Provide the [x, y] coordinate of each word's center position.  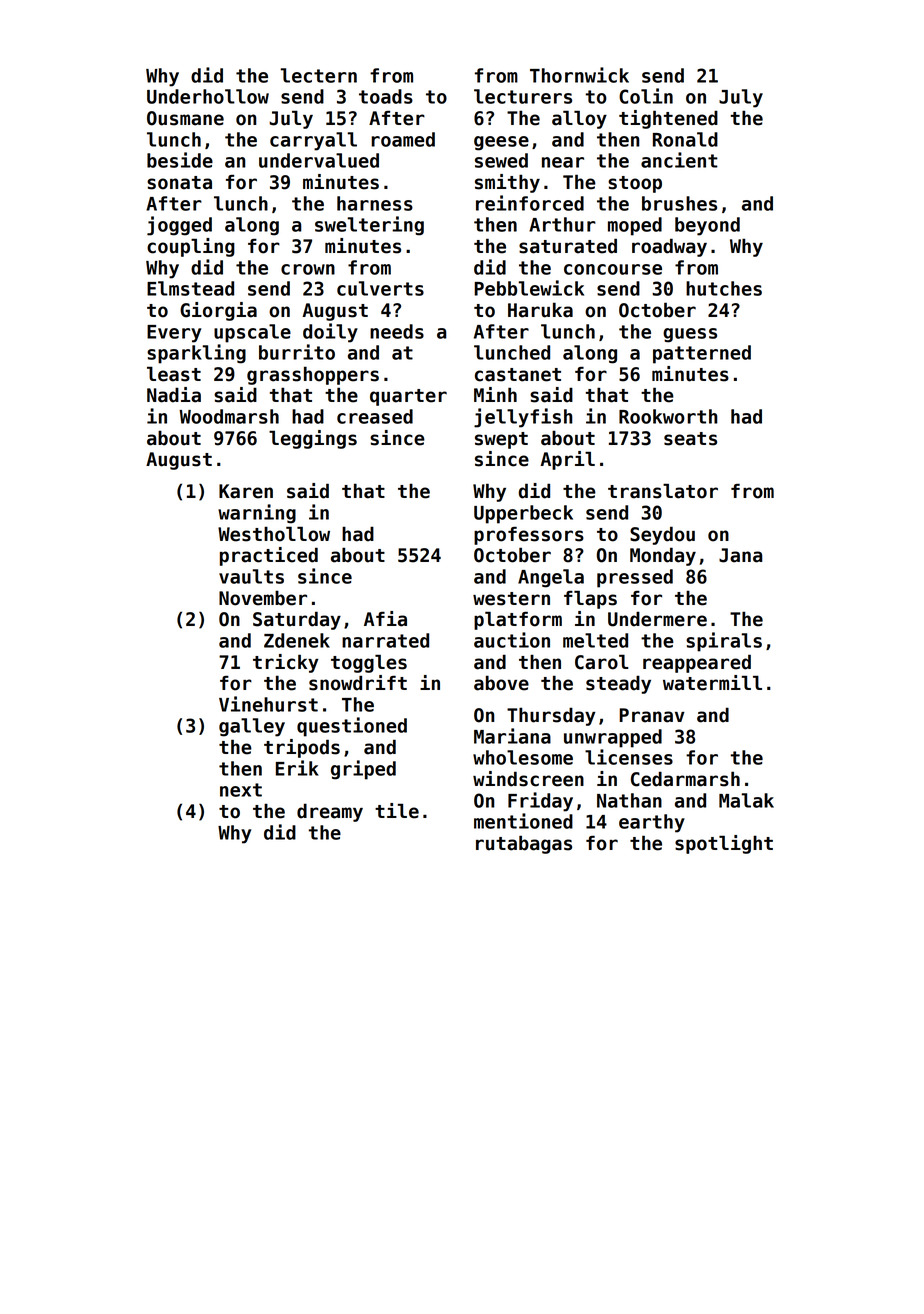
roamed [403, 139]
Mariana [512, 736]
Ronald [685, 139]
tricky [286, 663]
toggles [369, 663]
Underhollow [208, 96]
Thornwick [579, 75]
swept [501, 440]
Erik [297, 768]
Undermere [657, 619]
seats [690, 439]
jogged [179, 226]
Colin [646, 96]
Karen [246, 491]
